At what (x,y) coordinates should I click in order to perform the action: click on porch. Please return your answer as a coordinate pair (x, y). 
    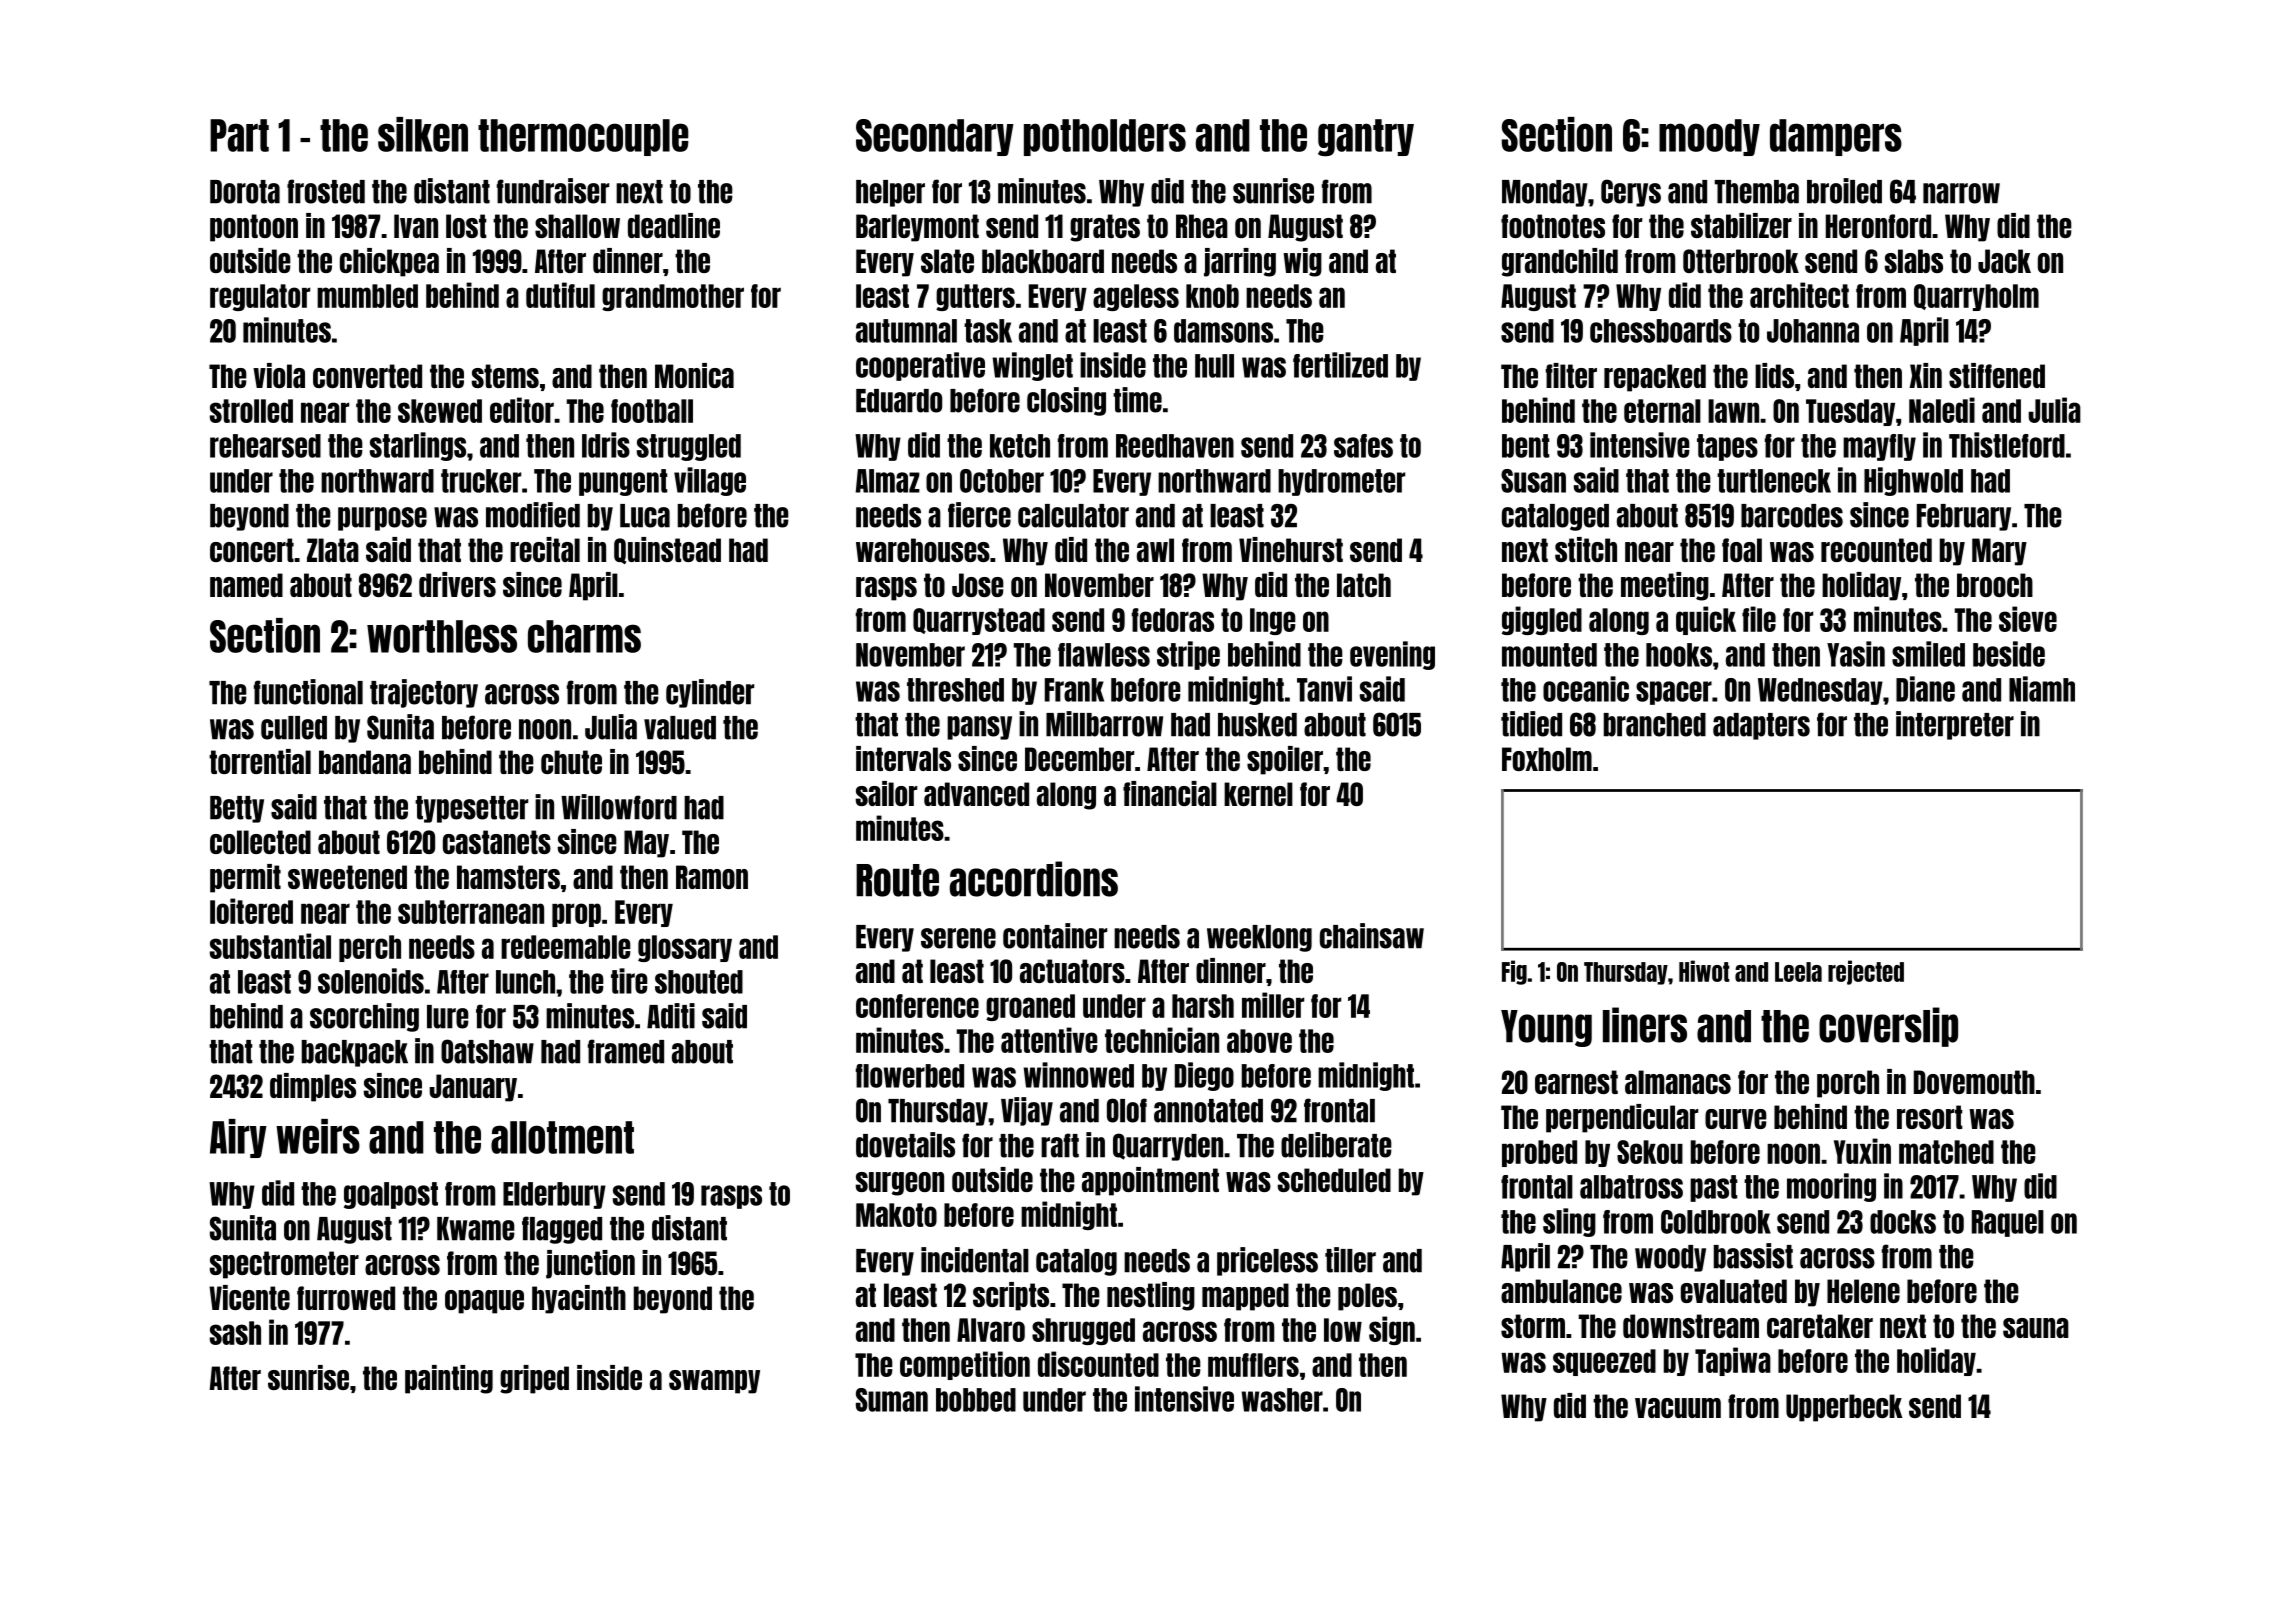
    Looking at the image, I should click on (1848, 1084).
